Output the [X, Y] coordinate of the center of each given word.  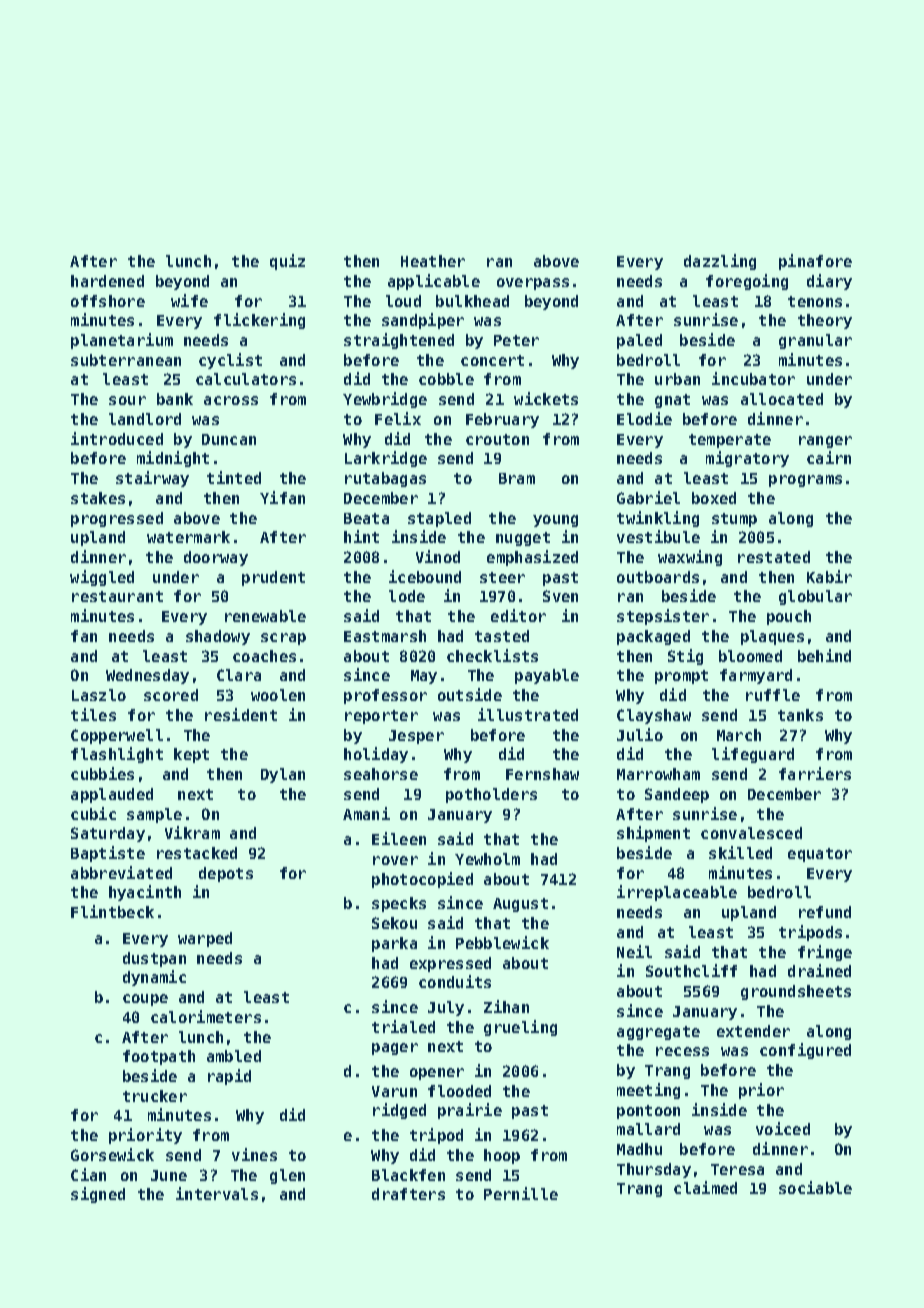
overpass [533, 284]
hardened [107, 281]
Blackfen [408, 1175]
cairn [829, 457]
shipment [653, 834]
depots [226, 874]
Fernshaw [542, 774]
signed [98, 1195]
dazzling [720, 262]
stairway [152, 479]
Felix [398, 418]
